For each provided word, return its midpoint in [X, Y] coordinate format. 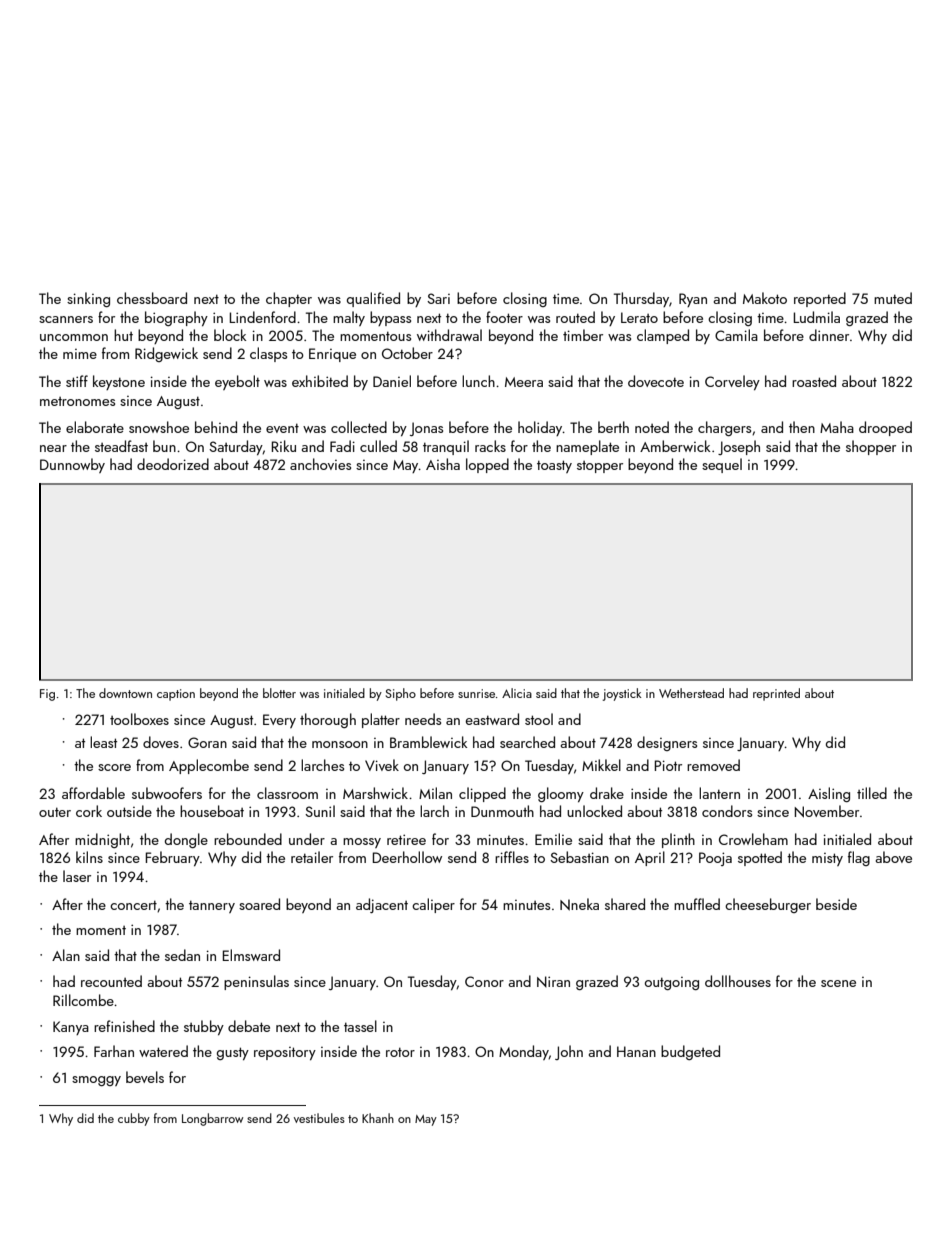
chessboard [152, 298]
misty [827, 859]
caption [176, 695]
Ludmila [817, 317]
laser [77, 876]
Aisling [829, 794]
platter [381, 720]
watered [163, 1051]
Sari [438, 298]
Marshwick [375, 793]
